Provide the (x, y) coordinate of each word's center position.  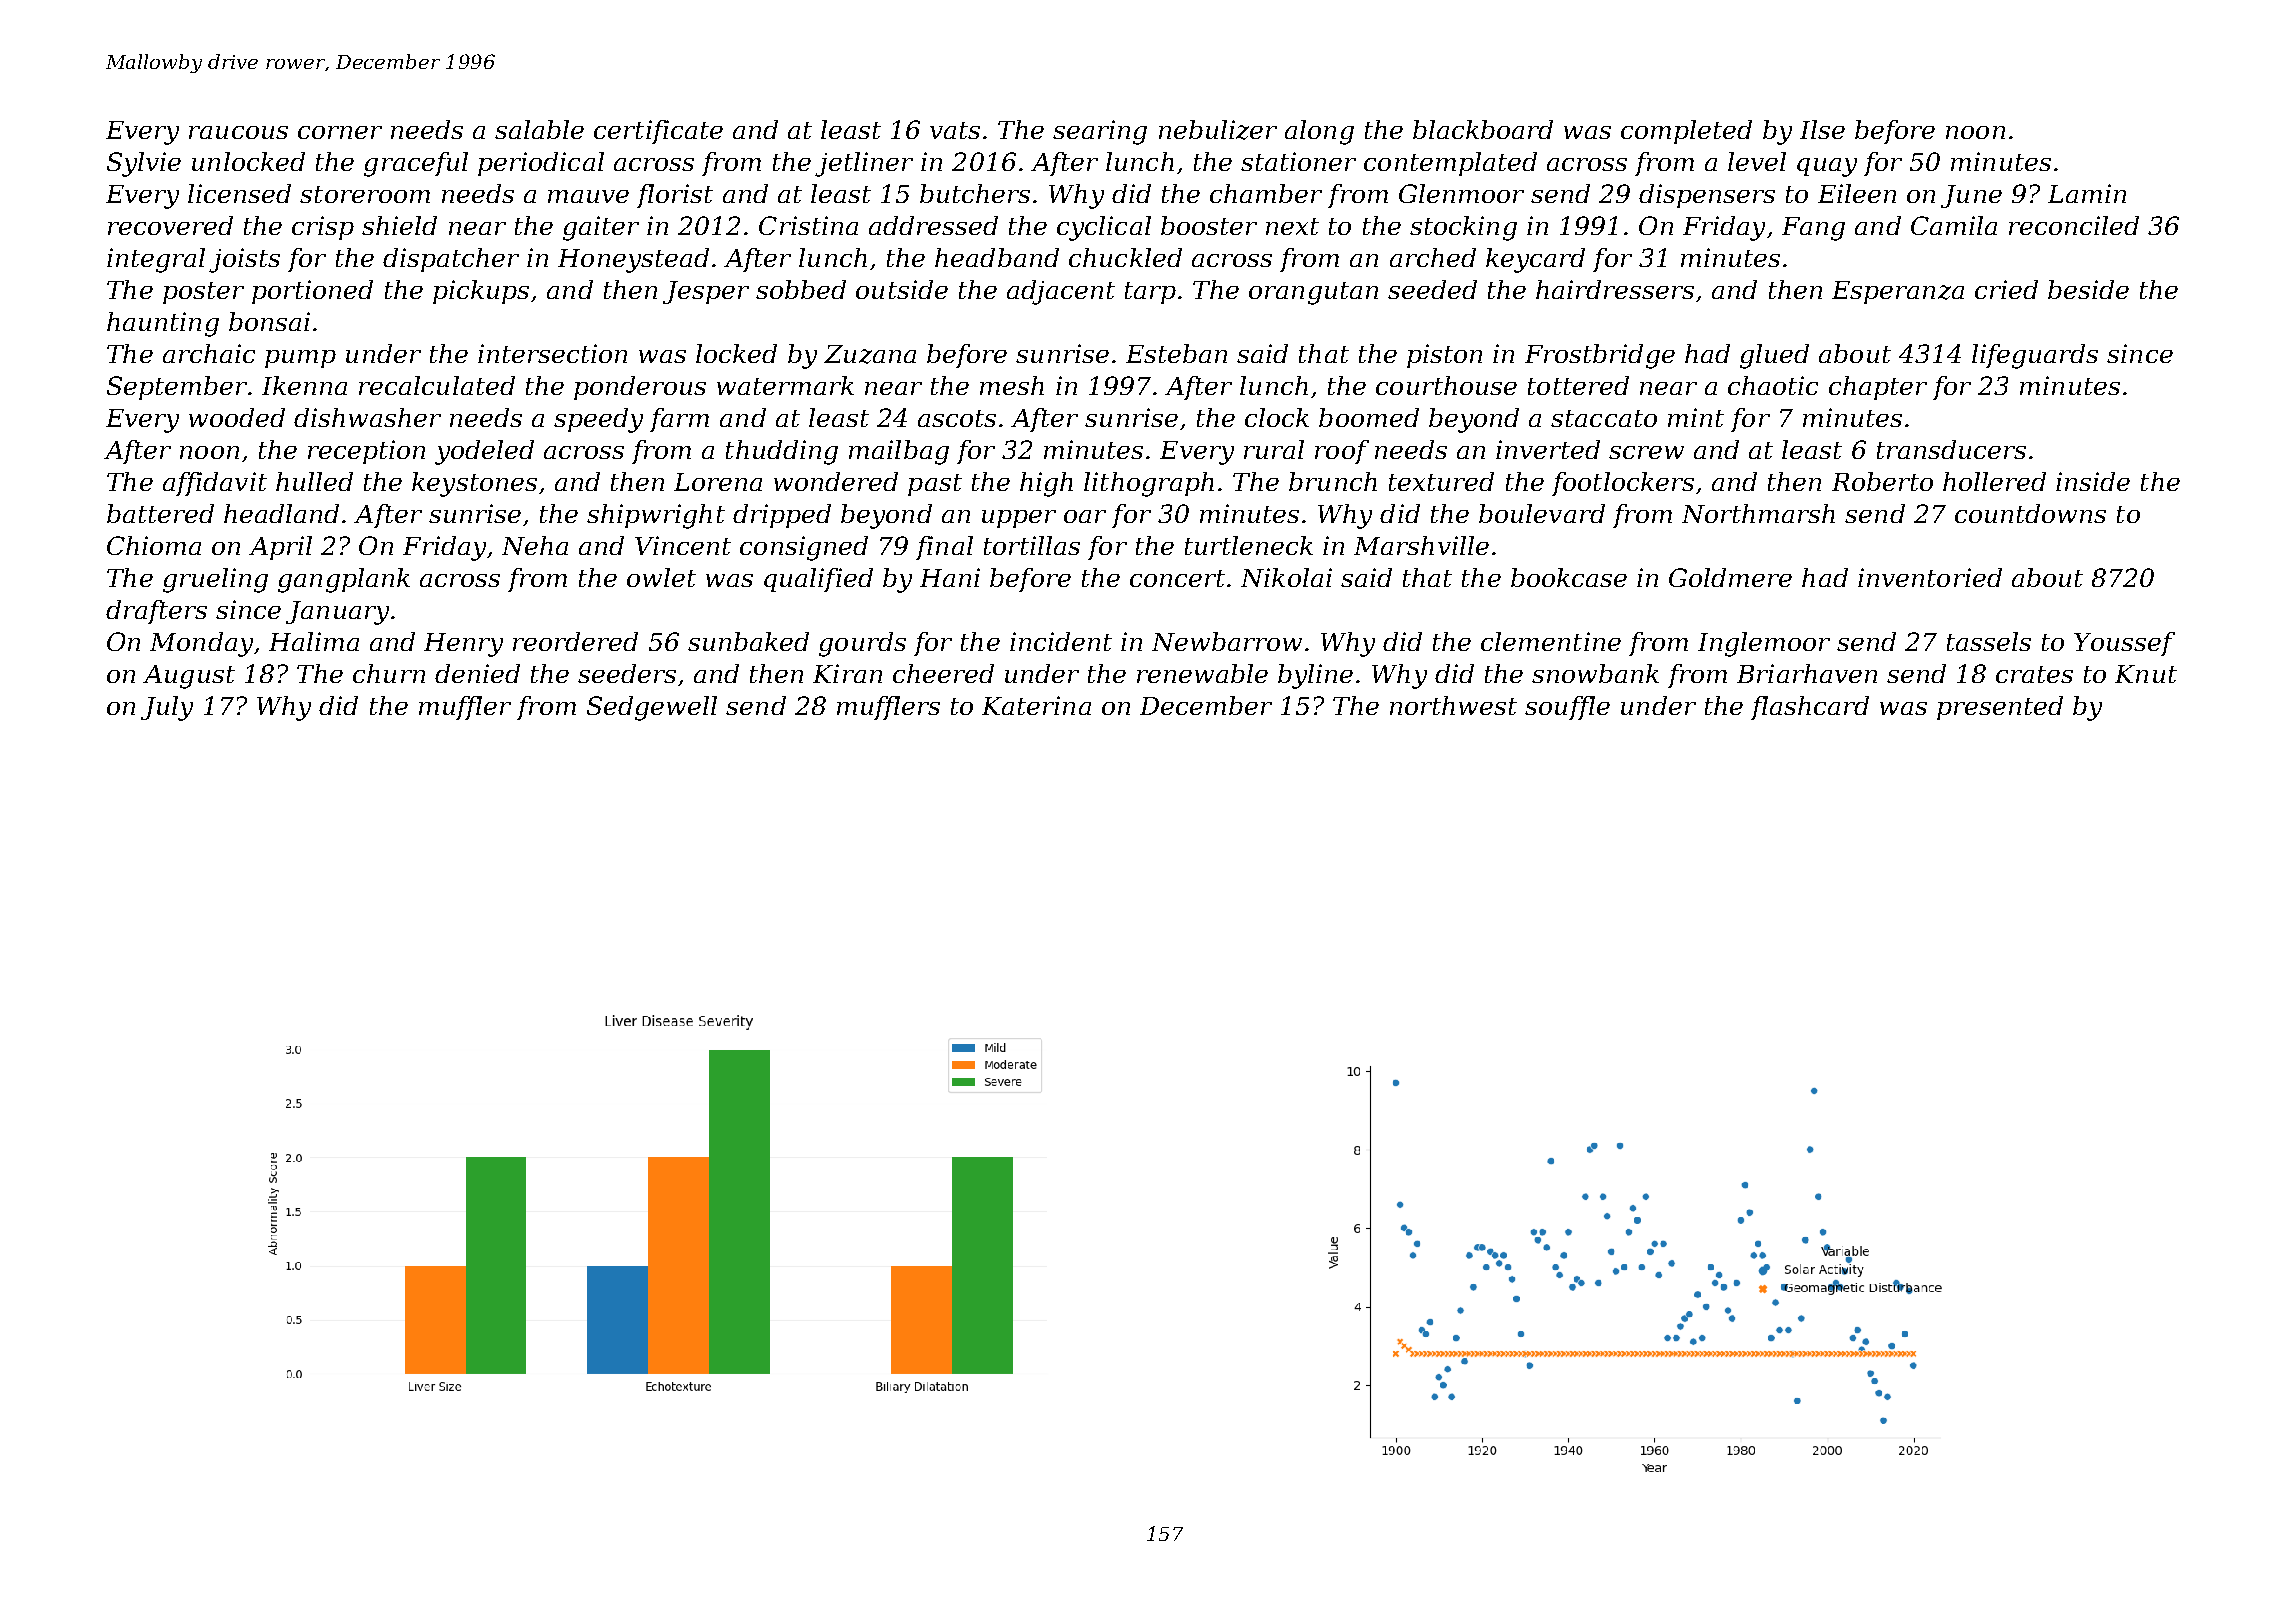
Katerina (1036, 705)
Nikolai (1286, 577)
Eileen (1857, 193)
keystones (474, 484)
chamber (1266, 193)
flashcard (1810, 708)
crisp (323, 228)
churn (389, 673)
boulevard (1542, 513)
